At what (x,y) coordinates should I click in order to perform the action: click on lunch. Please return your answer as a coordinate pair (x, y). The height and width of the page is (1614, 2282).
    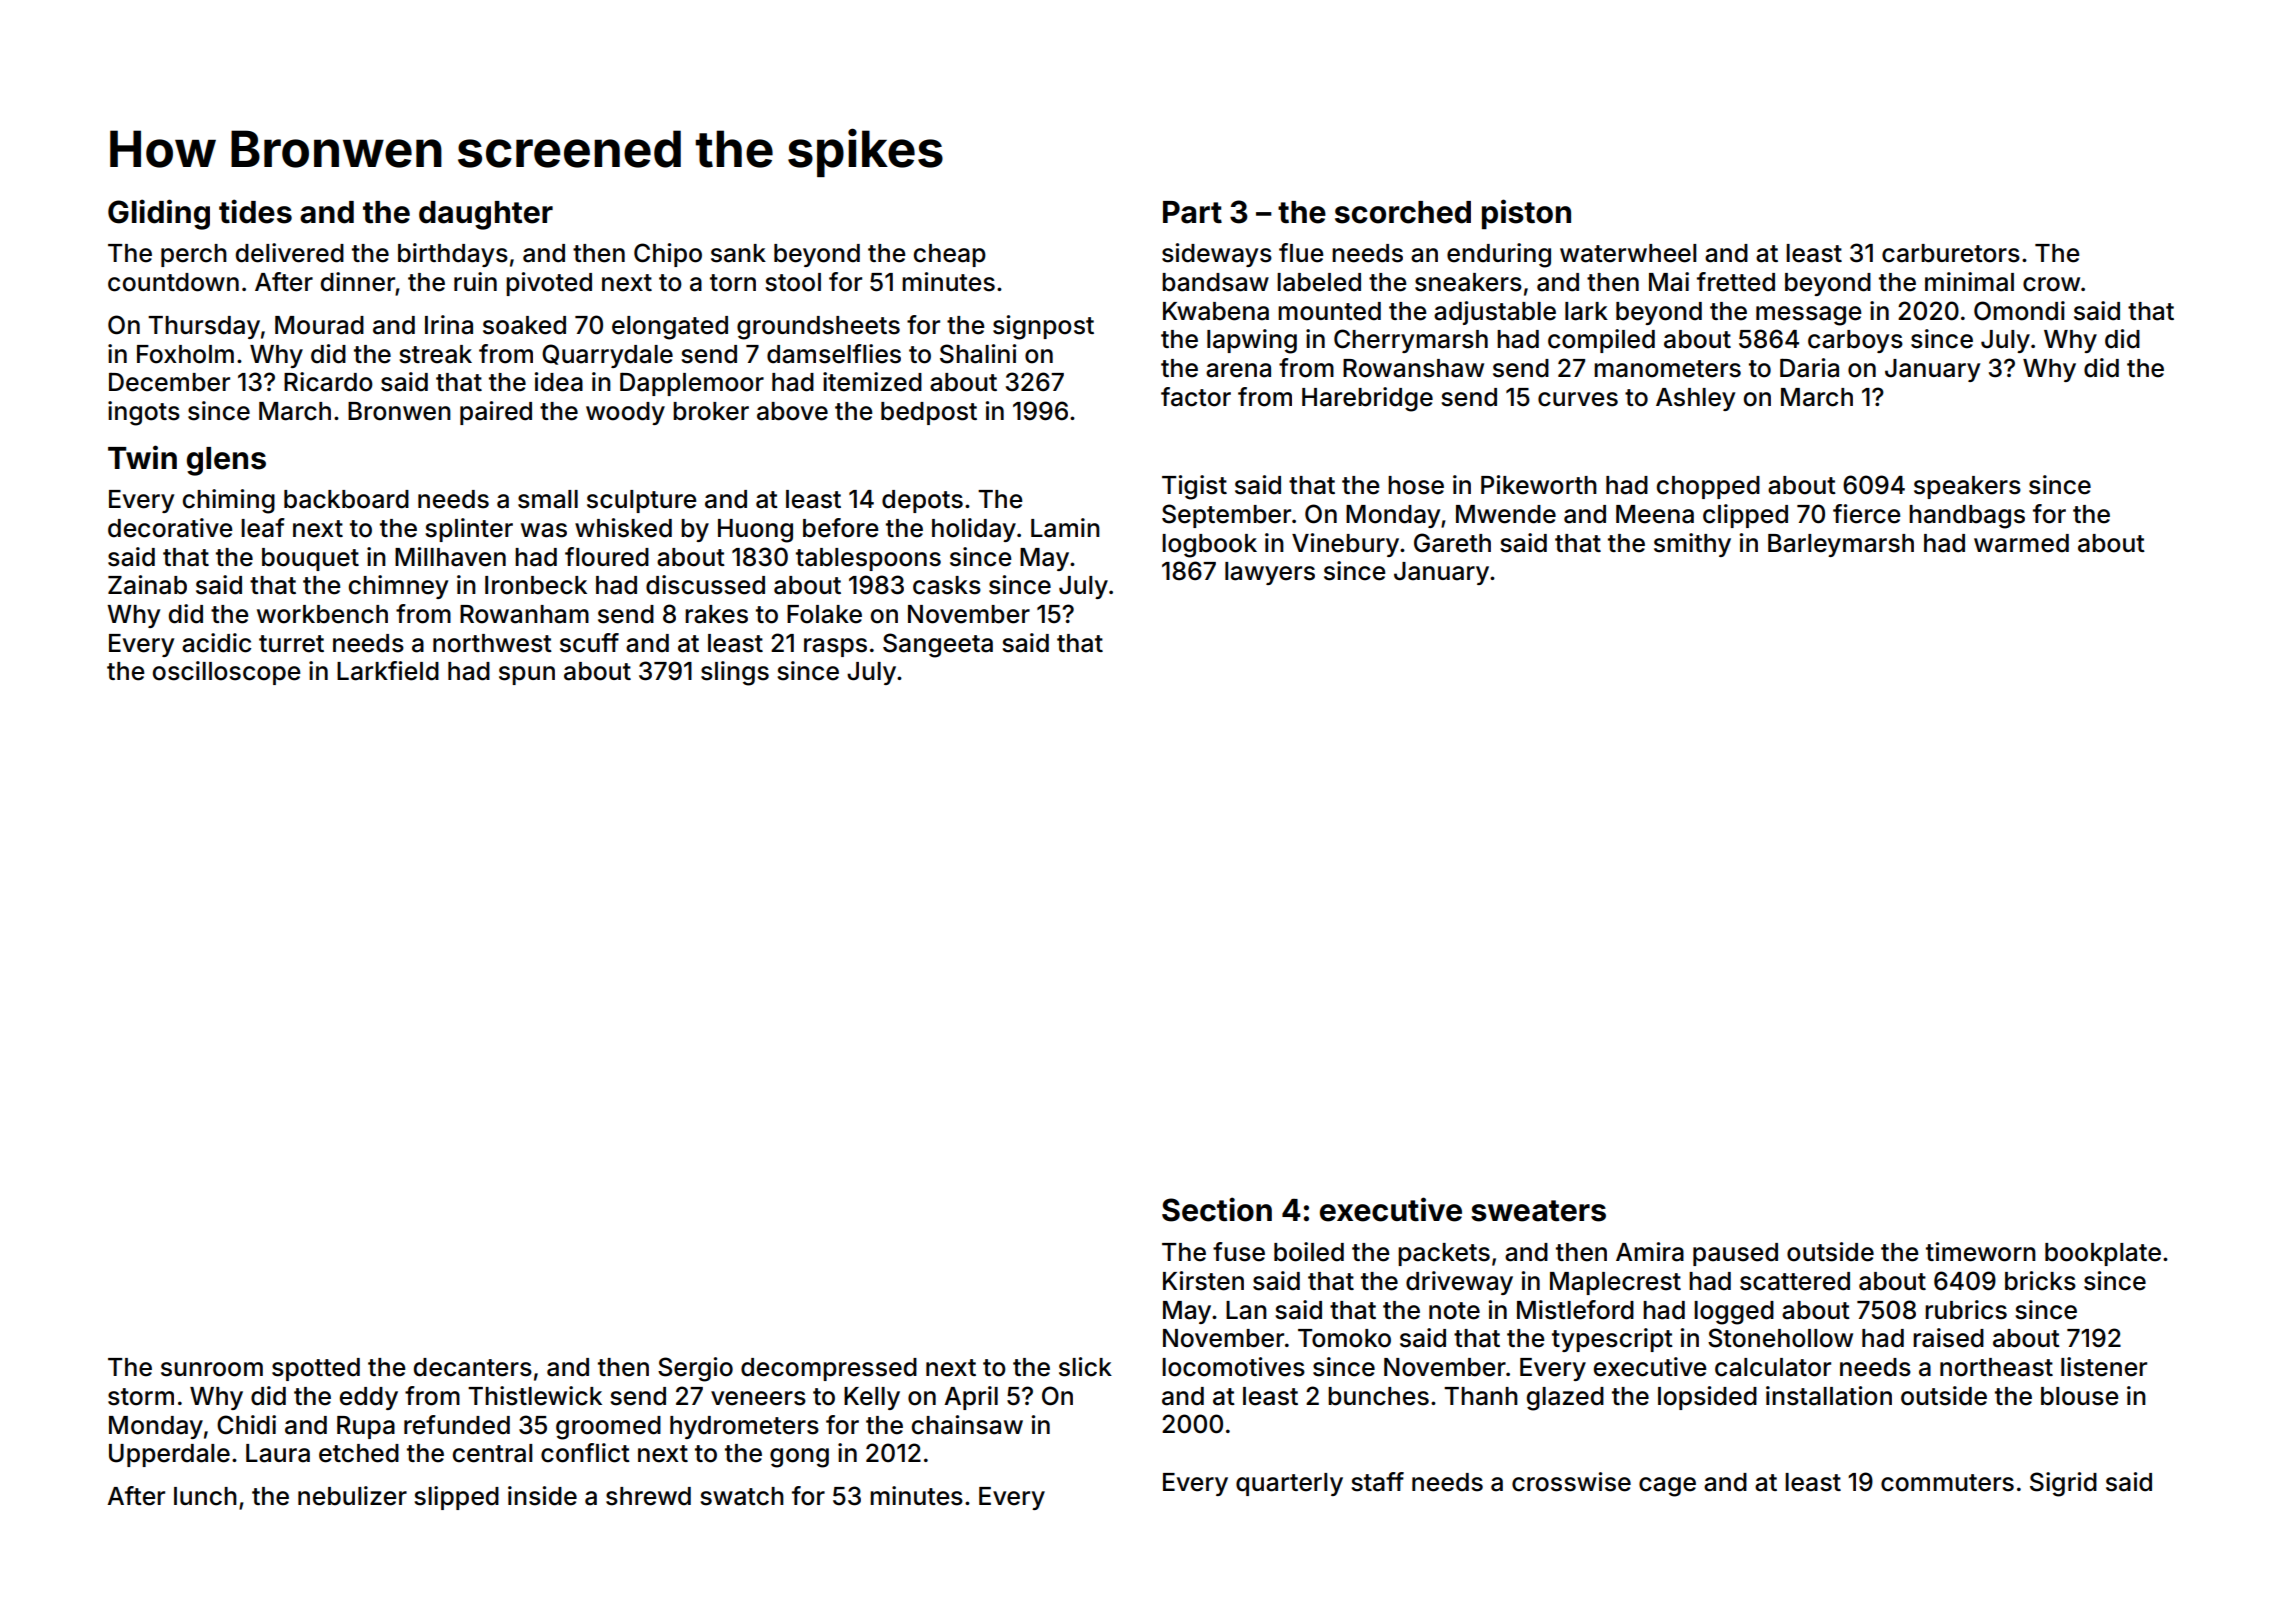
    Looking at the image, I should click on (205, 1496).
